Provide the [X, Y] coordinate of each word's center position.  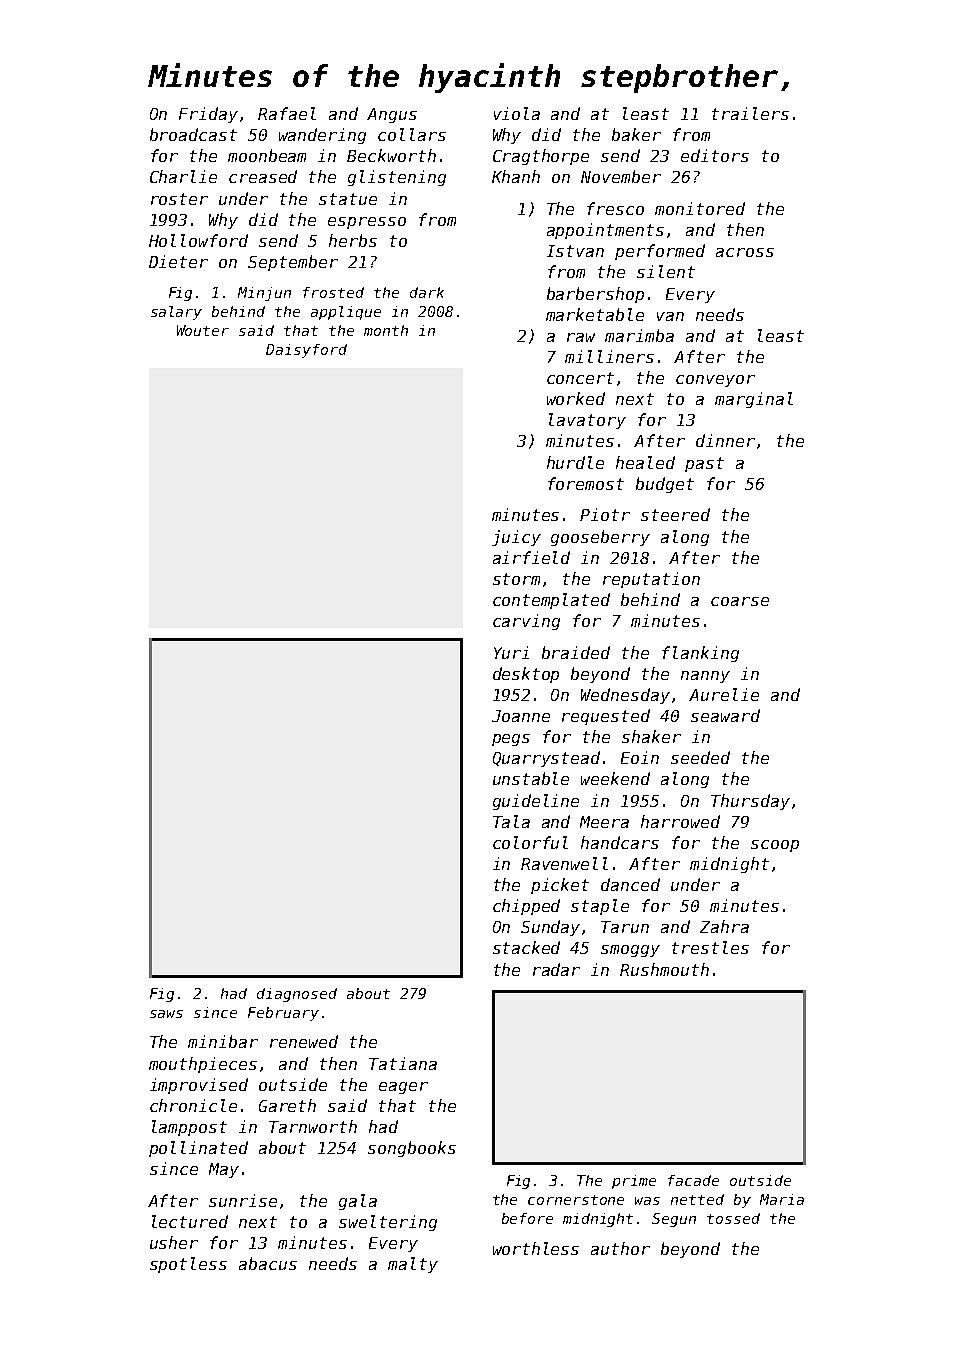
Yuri [511, 652]
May [224, 1170]
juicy [516, 538]
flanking [700, 654]
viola [517, 113]
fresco [615, 208]
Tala [511, 821]
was [647, 1201]
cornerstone [576, 1200]
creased [263, 176]
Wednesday [625, 696]
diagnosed [297, 995]
